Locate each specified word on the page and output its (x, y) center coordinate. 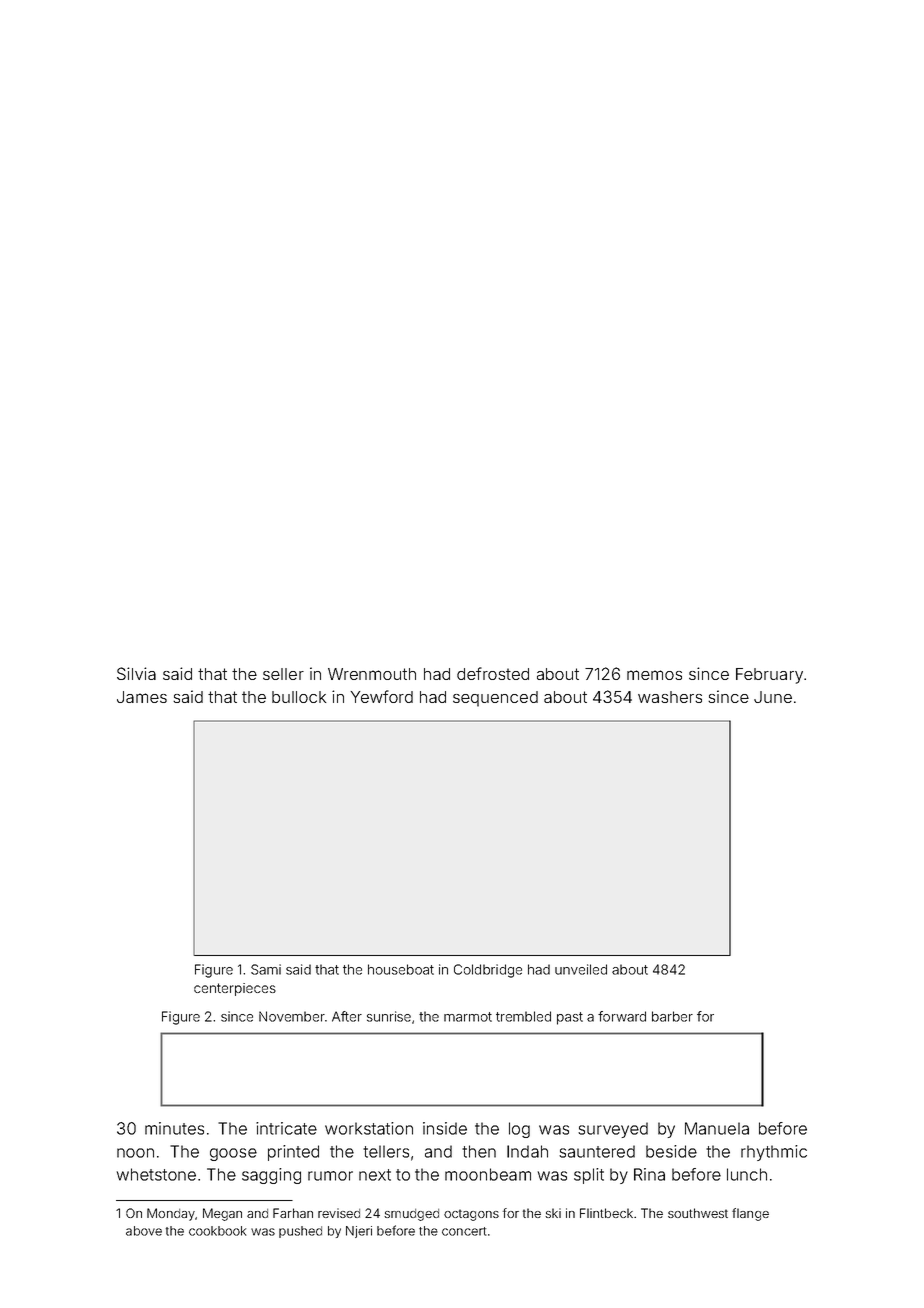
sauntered (597, 1151)
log (519, 1130)
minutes (174, 1128)
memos (654, 675)
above (144, 1231)
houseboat (401, 969)
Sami (266, 969)
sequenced (495, 699)
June (773, 697)
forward (622, 1016)
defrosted (493, 673)
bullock (299, 697)
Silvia (136, 673)
